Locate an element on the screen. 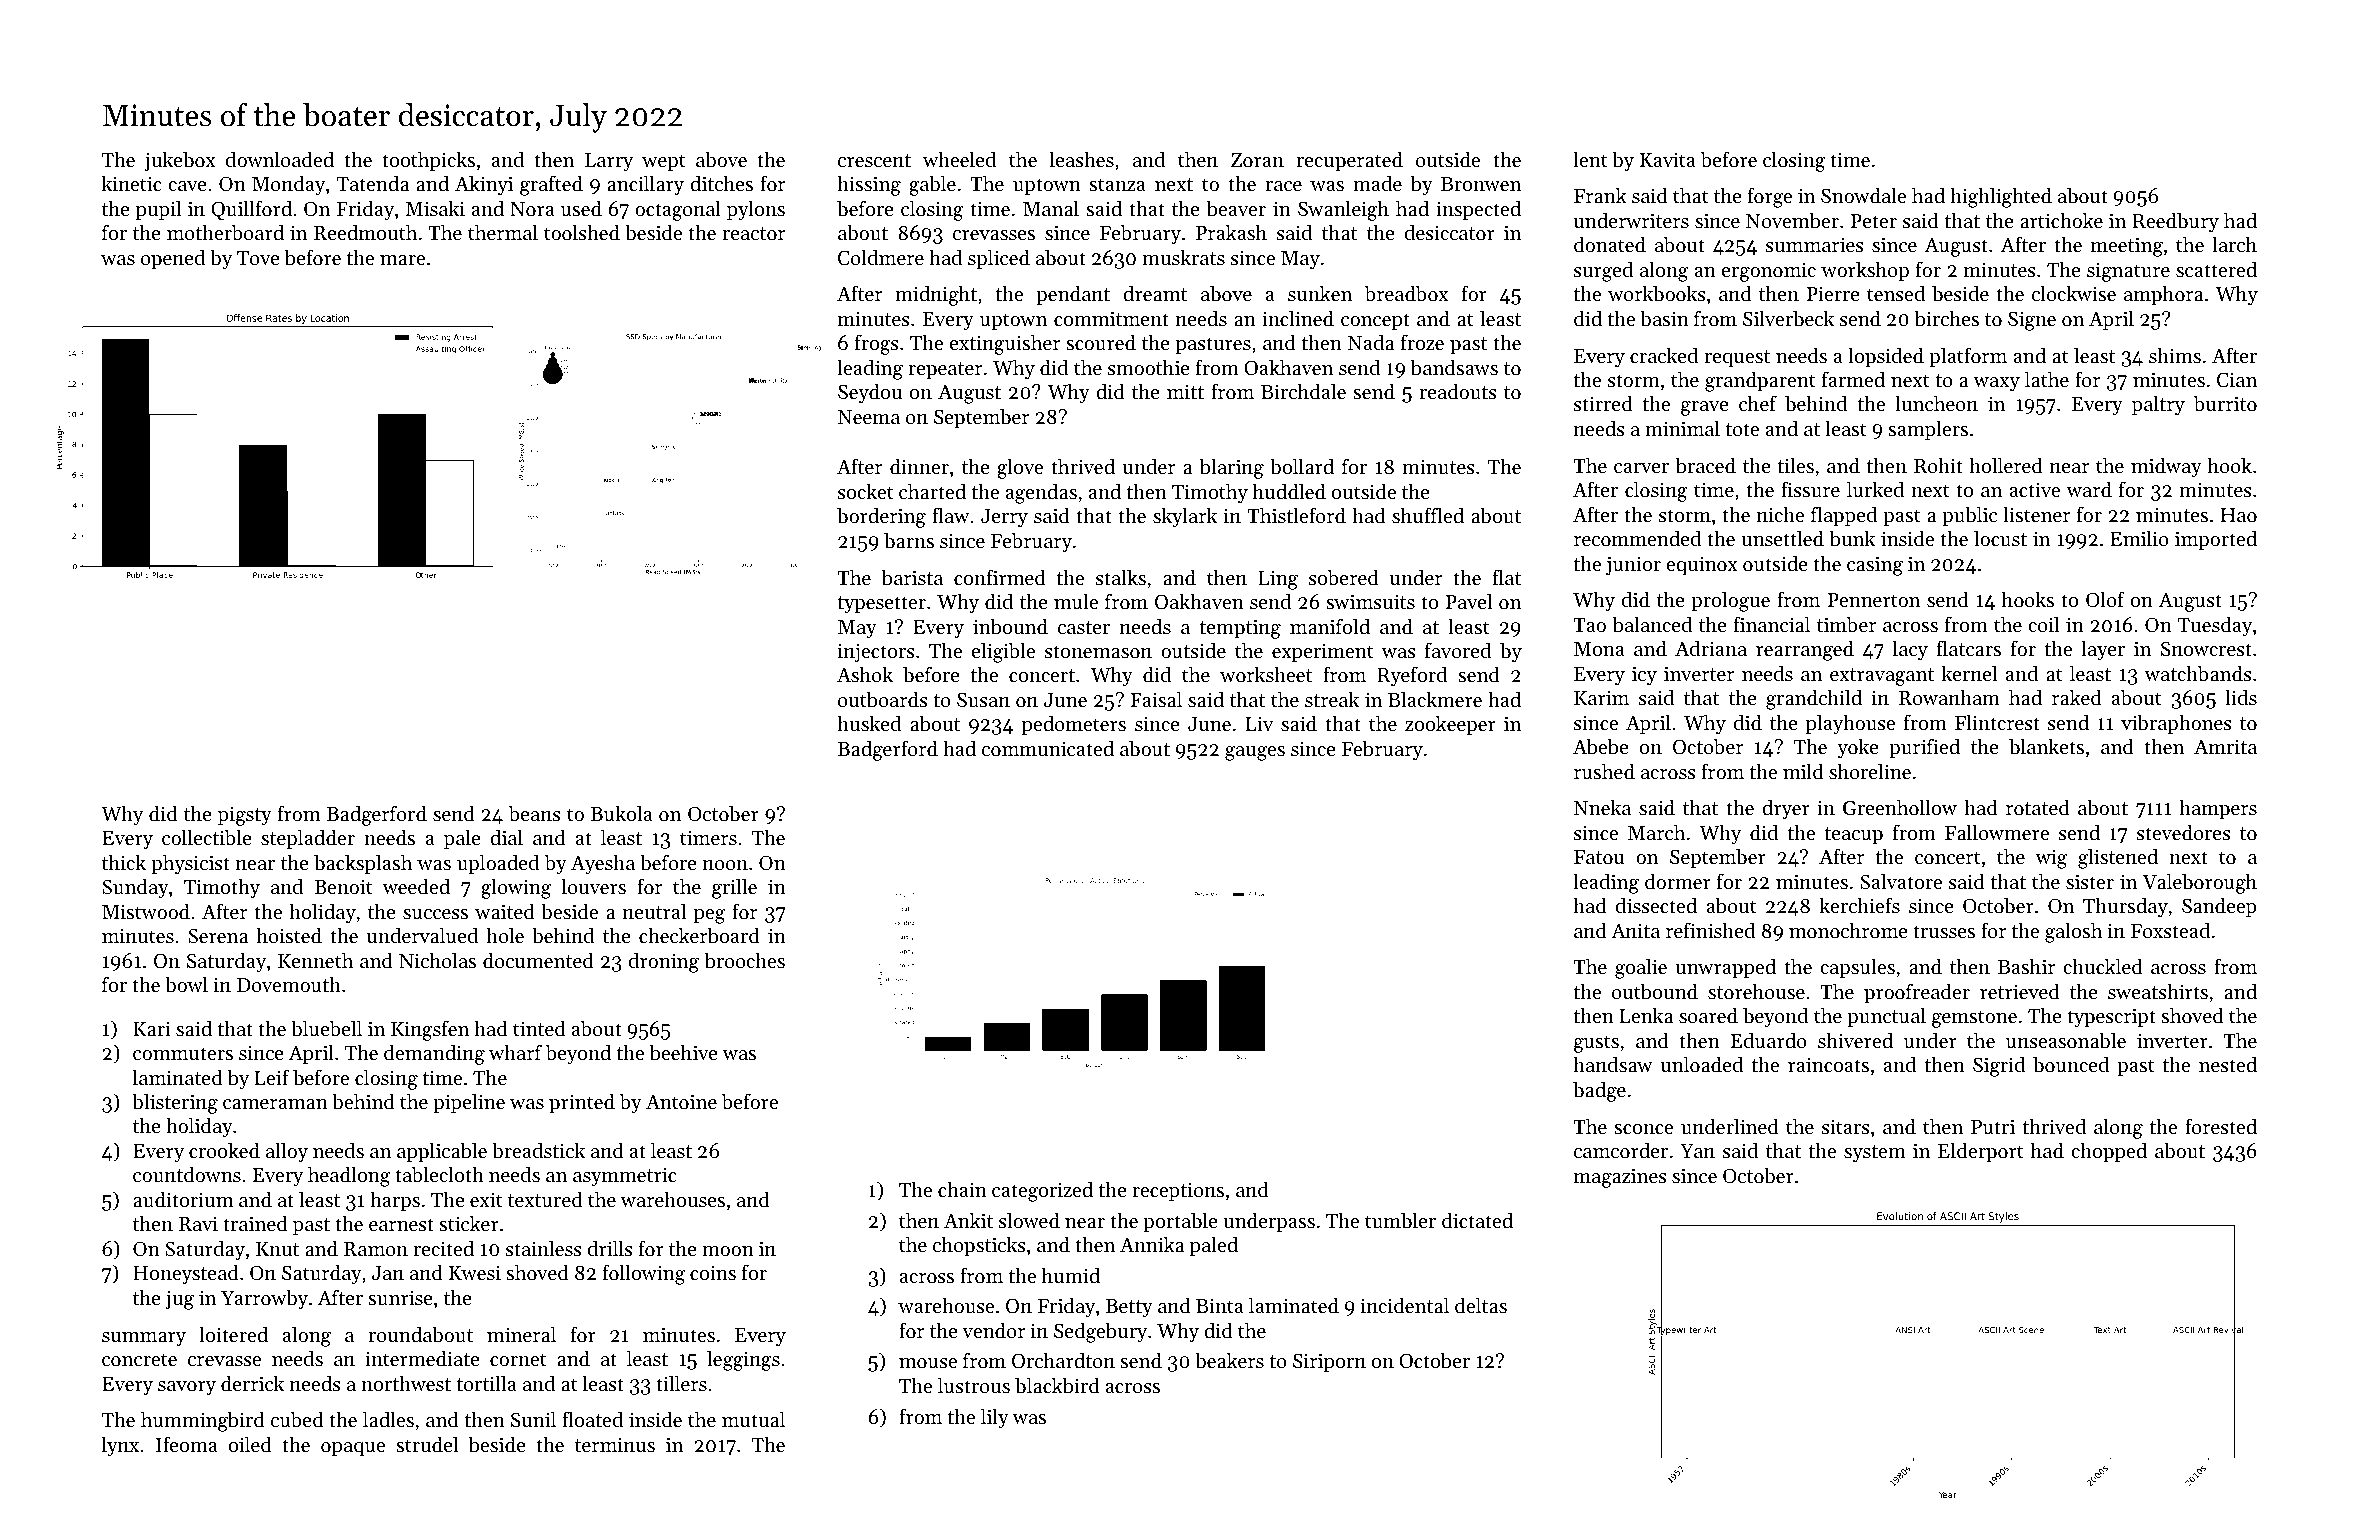 The height and width of the screenshot is (1526, 2359). mineral is located at coordinates (521, 1334).
